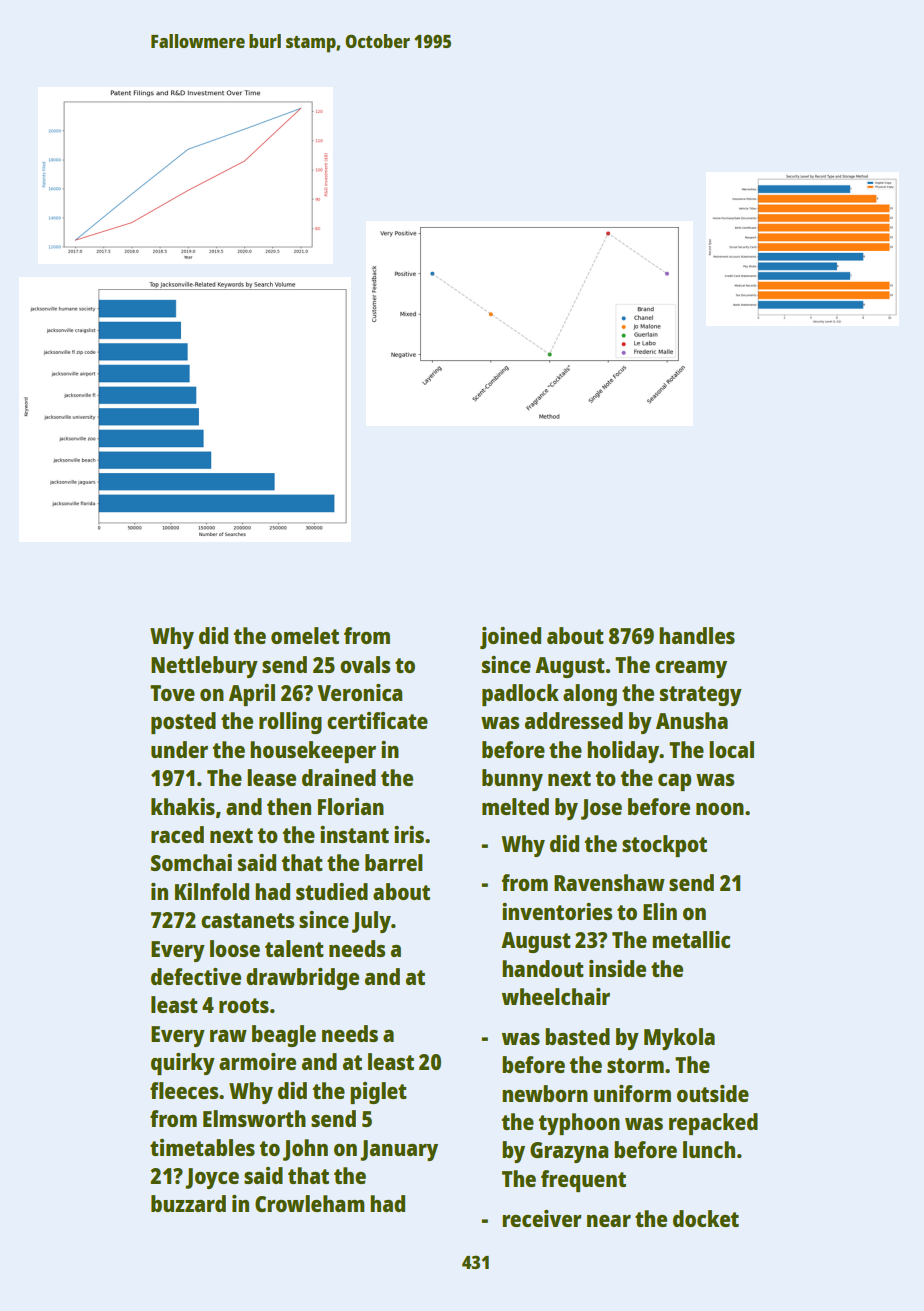 This screenshot has height=1311, width=924. Describe the element at coordinates (212, 891) in the screenshot. I see `Kilnfold` at that location.
